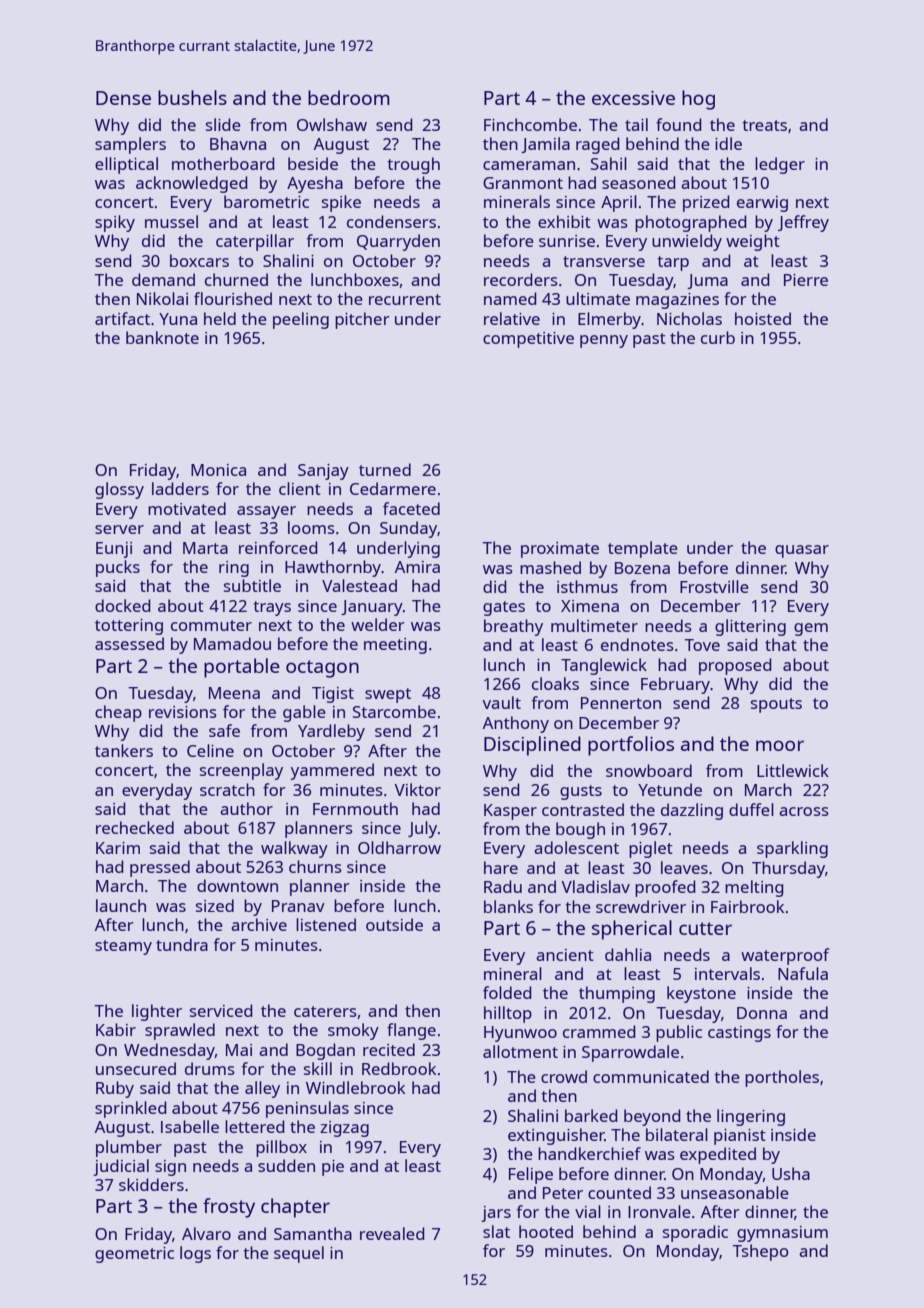 This image has height=1308, width=924. I want to click on folded, so click(507, 992).
